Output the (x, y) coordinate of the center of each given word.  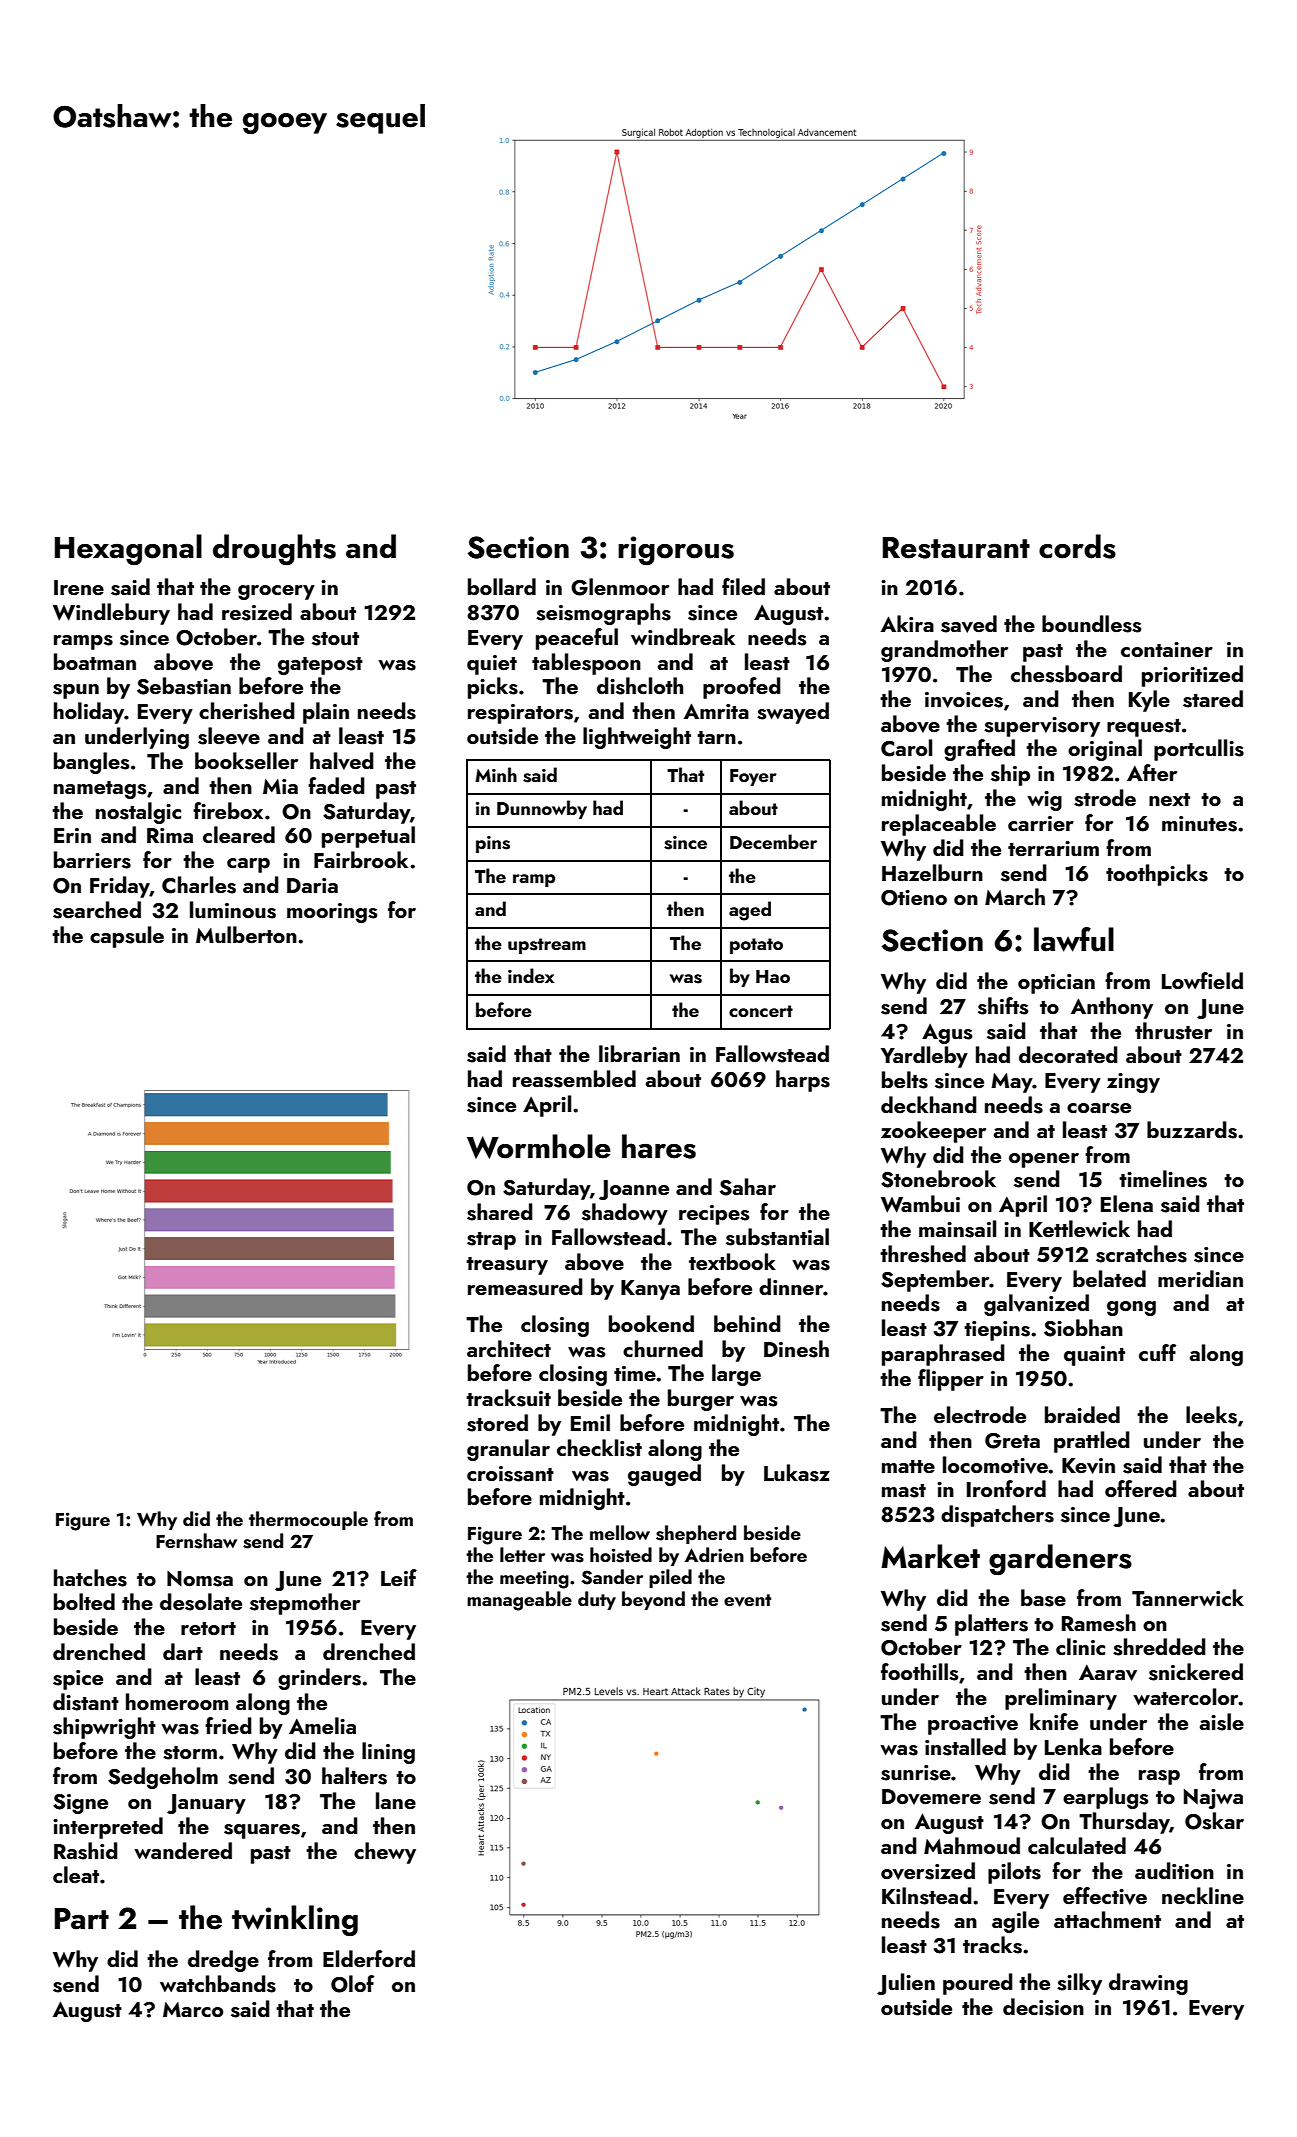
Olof (352, 1984)
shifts (1003, 1006)
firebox (228, 810)
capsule (127, 937)
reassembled (574, 1079)
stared (1213, 699)
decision (1043, 2007)
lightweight (637, 738)
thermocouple (308, 1520)
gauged (664, 1475)
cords (1077, 546)
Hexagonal (128, 549)
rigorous (676, 550)
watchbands (218, 1984)
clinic (1080, 1646)
